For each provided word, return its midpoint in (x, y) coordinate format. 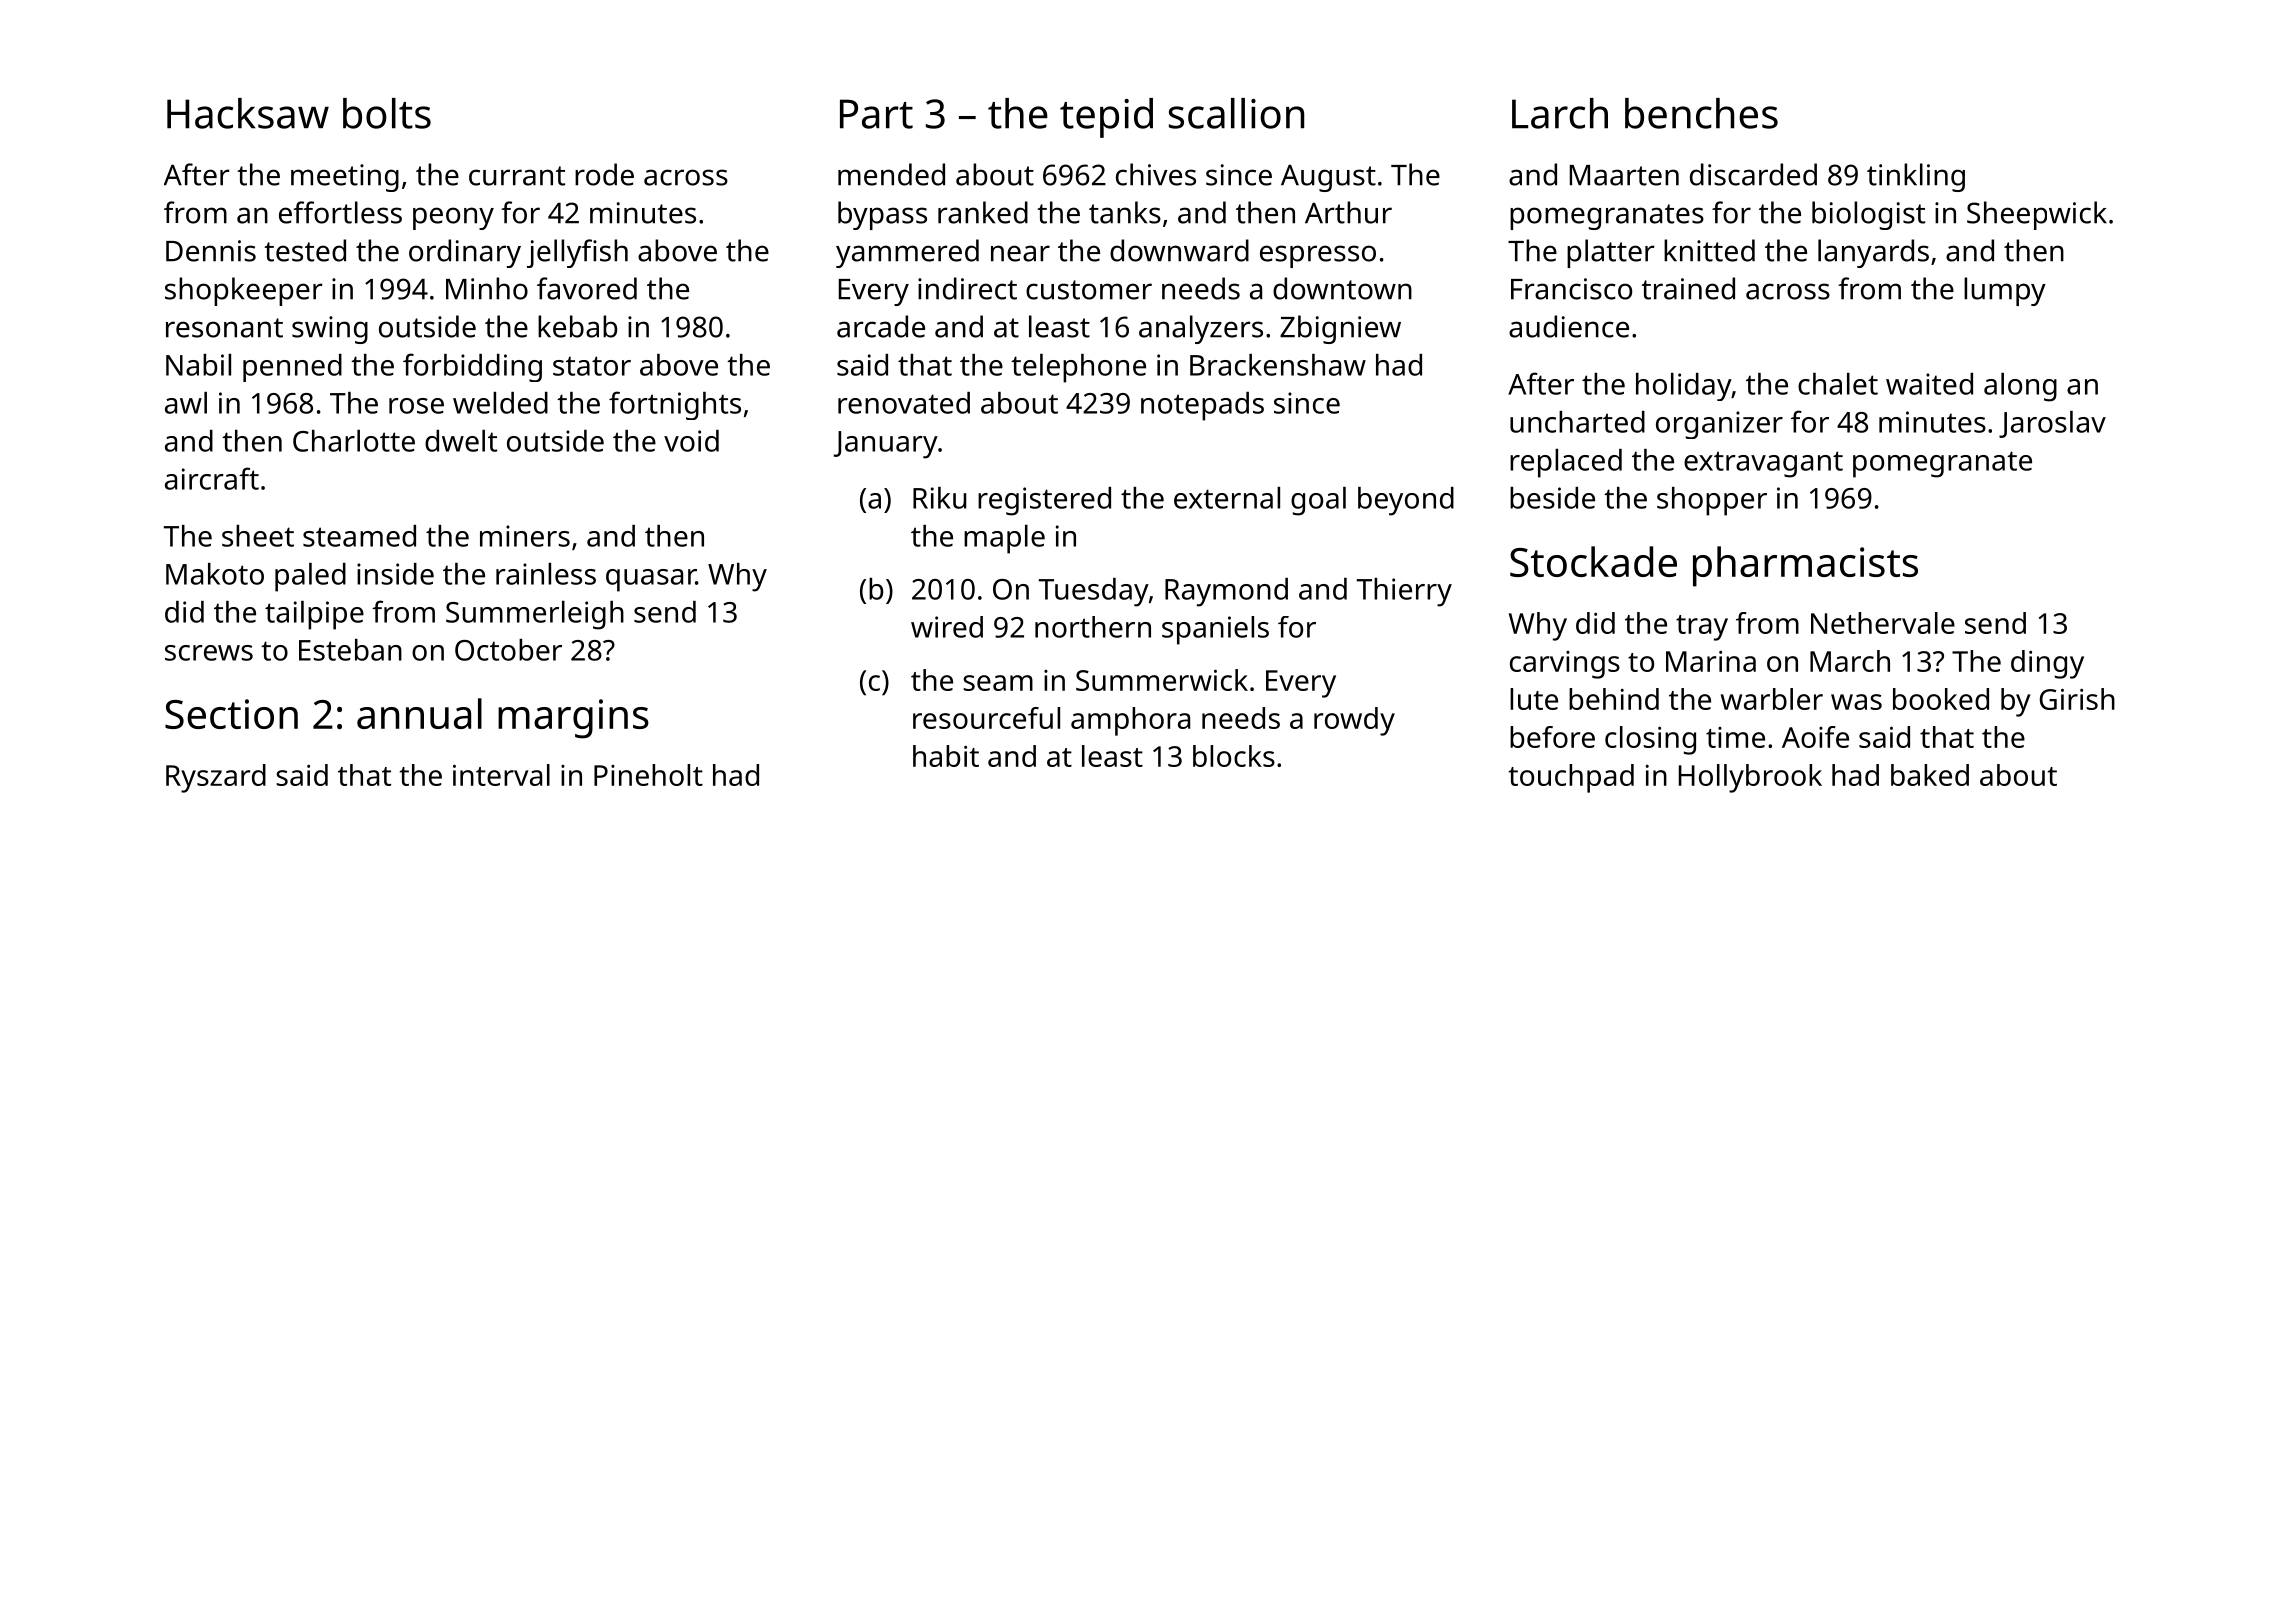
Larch (1560, 113)
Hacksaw (248, 113)
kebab (577, 326)
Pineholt (648, 775)
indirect (967, 288)
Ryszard (216, 778)
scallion (1236, 113)
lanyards (1873, 253)
